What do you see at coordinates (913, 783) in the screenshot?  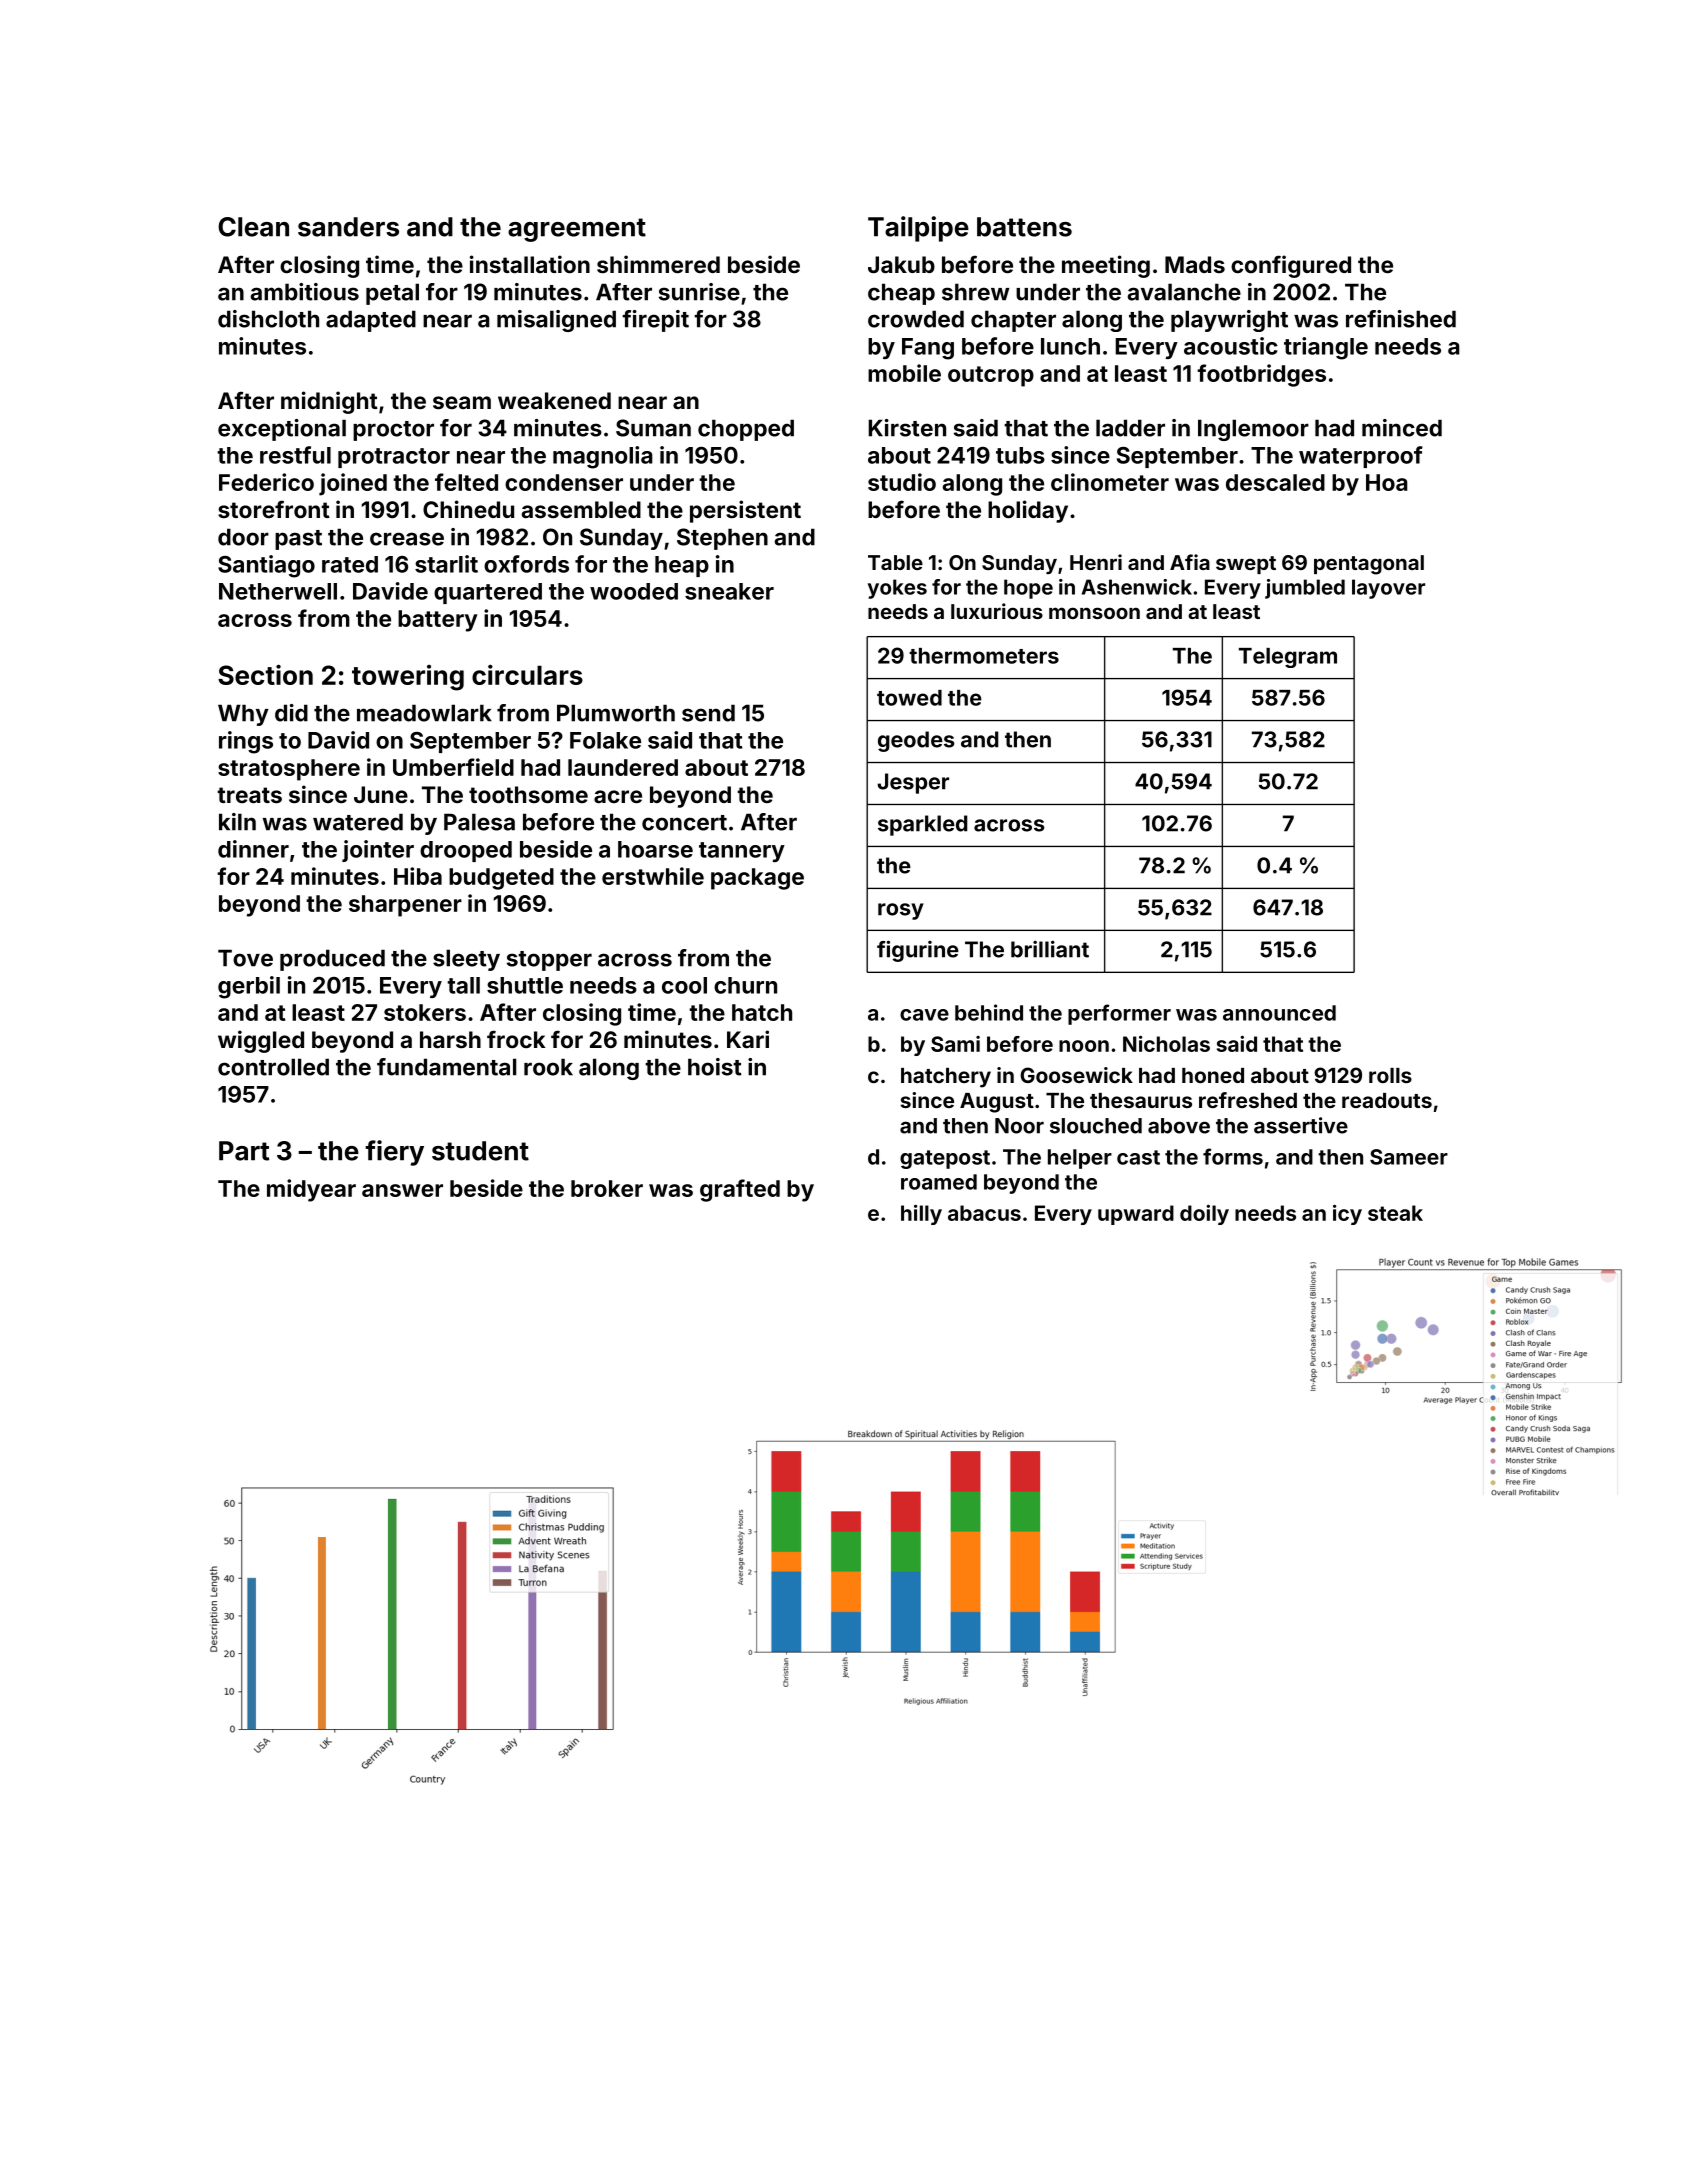 I see `Jesper` at bounding box center [913, 783].
